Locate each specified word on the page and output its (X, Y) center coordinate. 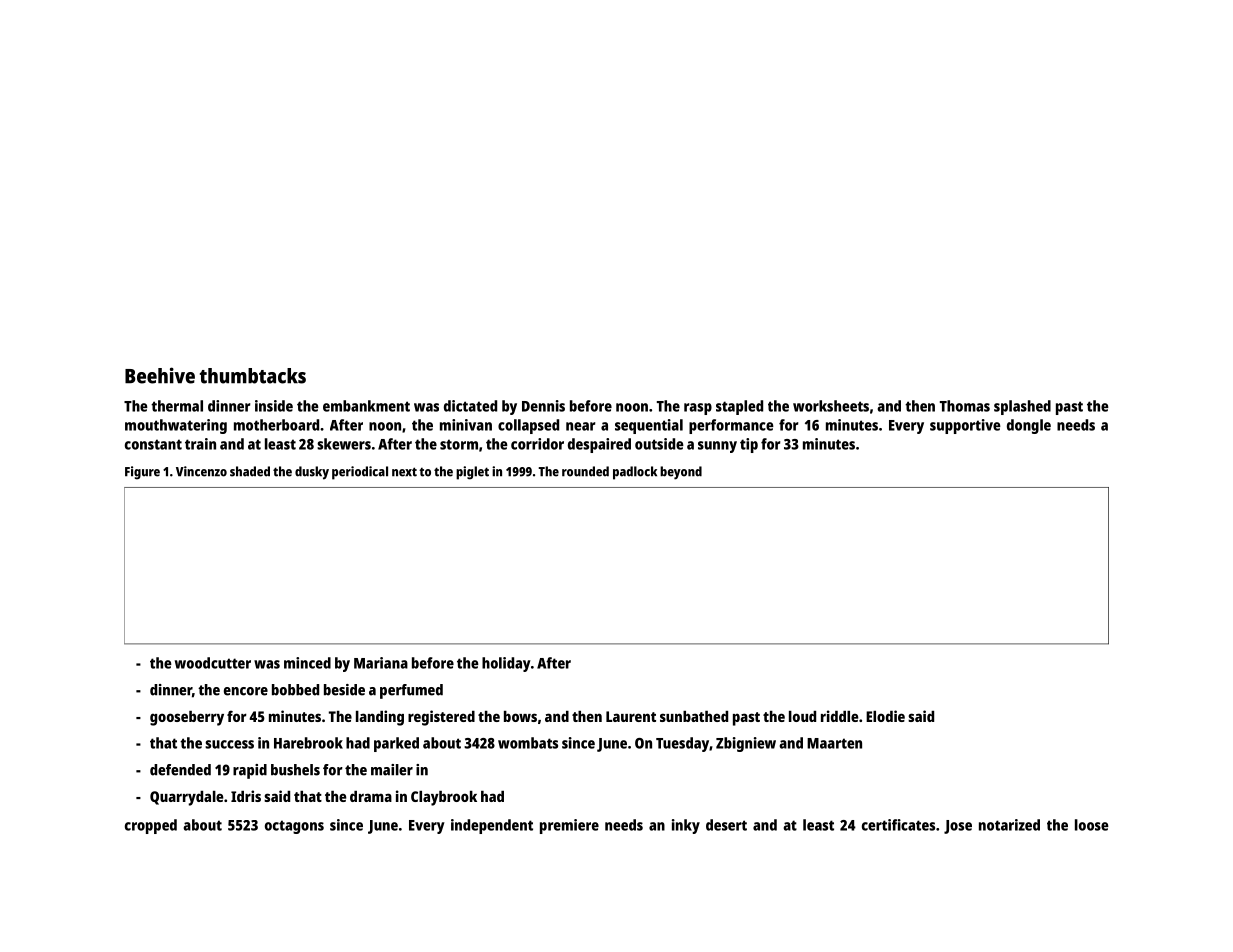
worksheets (831, 406)
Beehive (160, 375)
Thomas (965, 406)
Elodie (885, 716)
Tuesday (682, 744)
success (229, 744)
